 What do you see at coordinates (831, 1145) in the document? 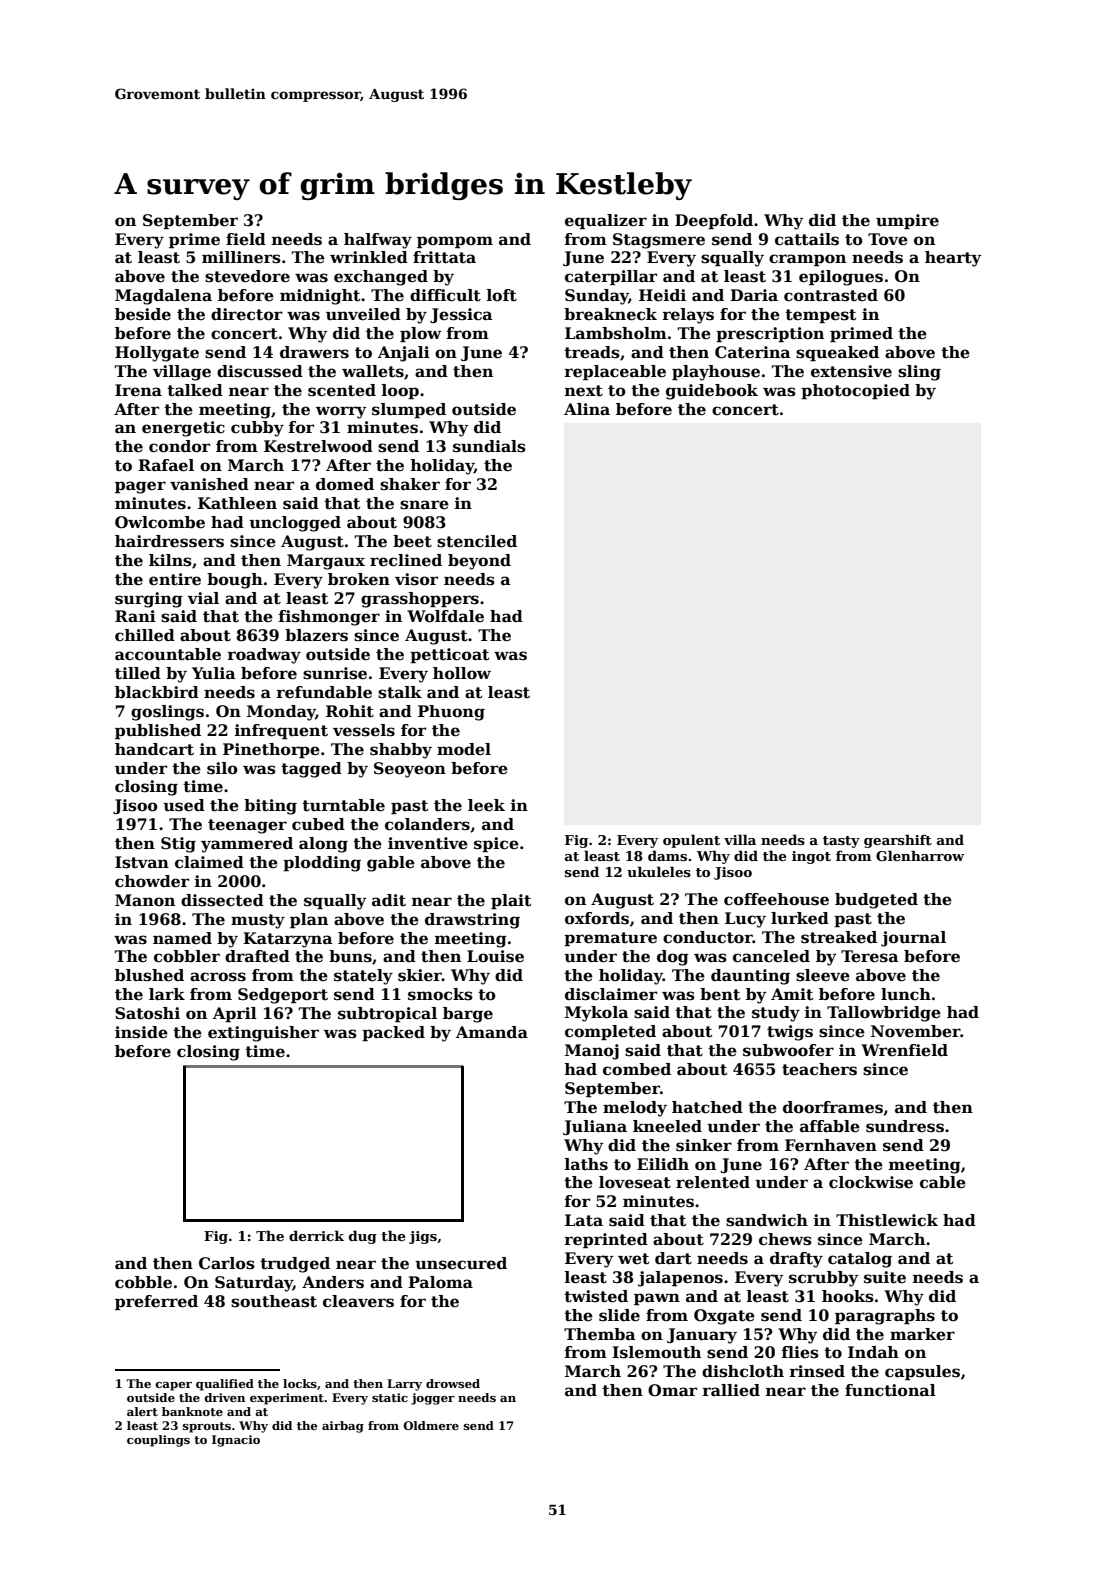
I see `Fernhaven` at bounding box center [831, 1145].
